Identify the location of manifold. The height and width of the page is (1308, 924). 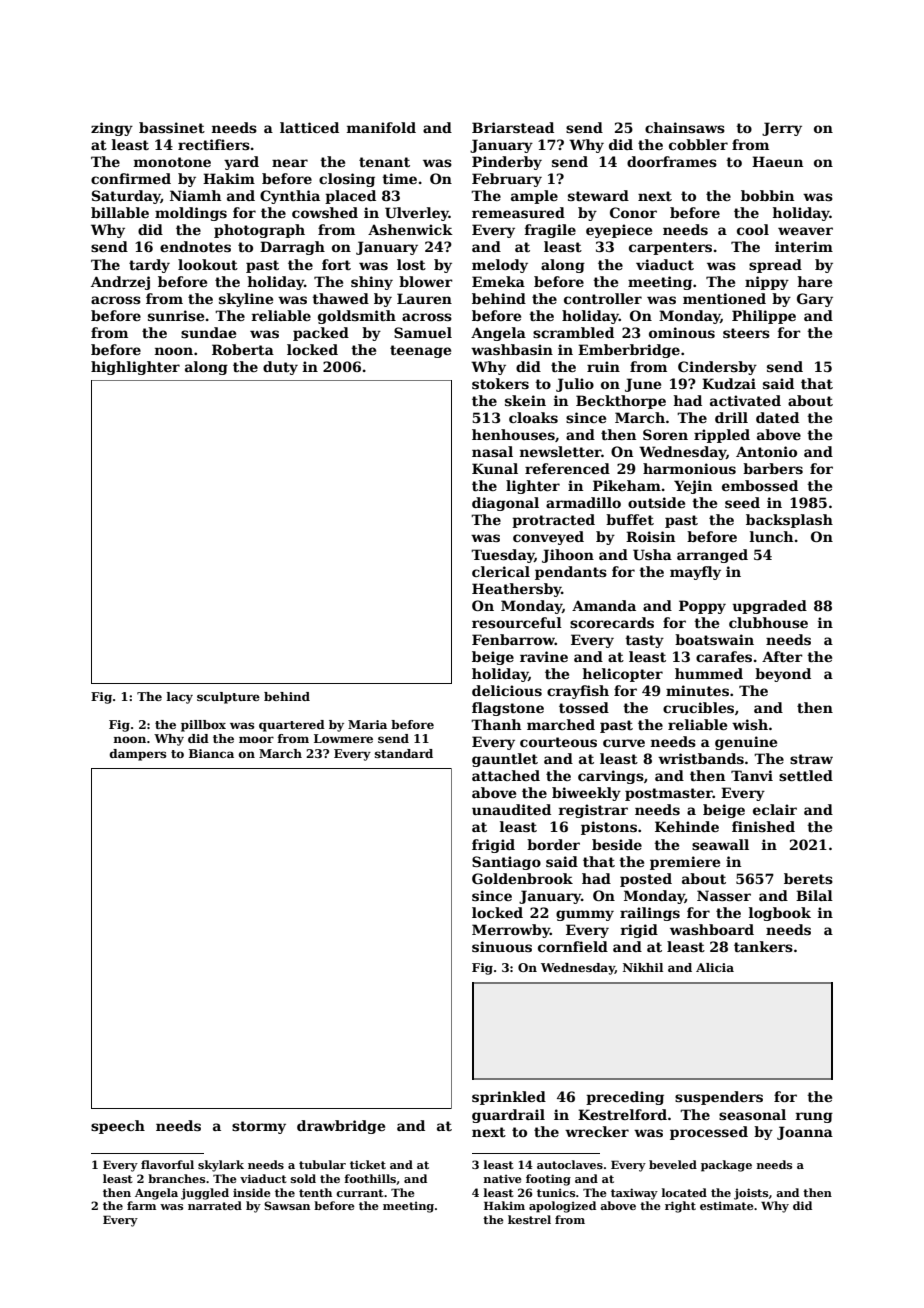
(381, 127).
